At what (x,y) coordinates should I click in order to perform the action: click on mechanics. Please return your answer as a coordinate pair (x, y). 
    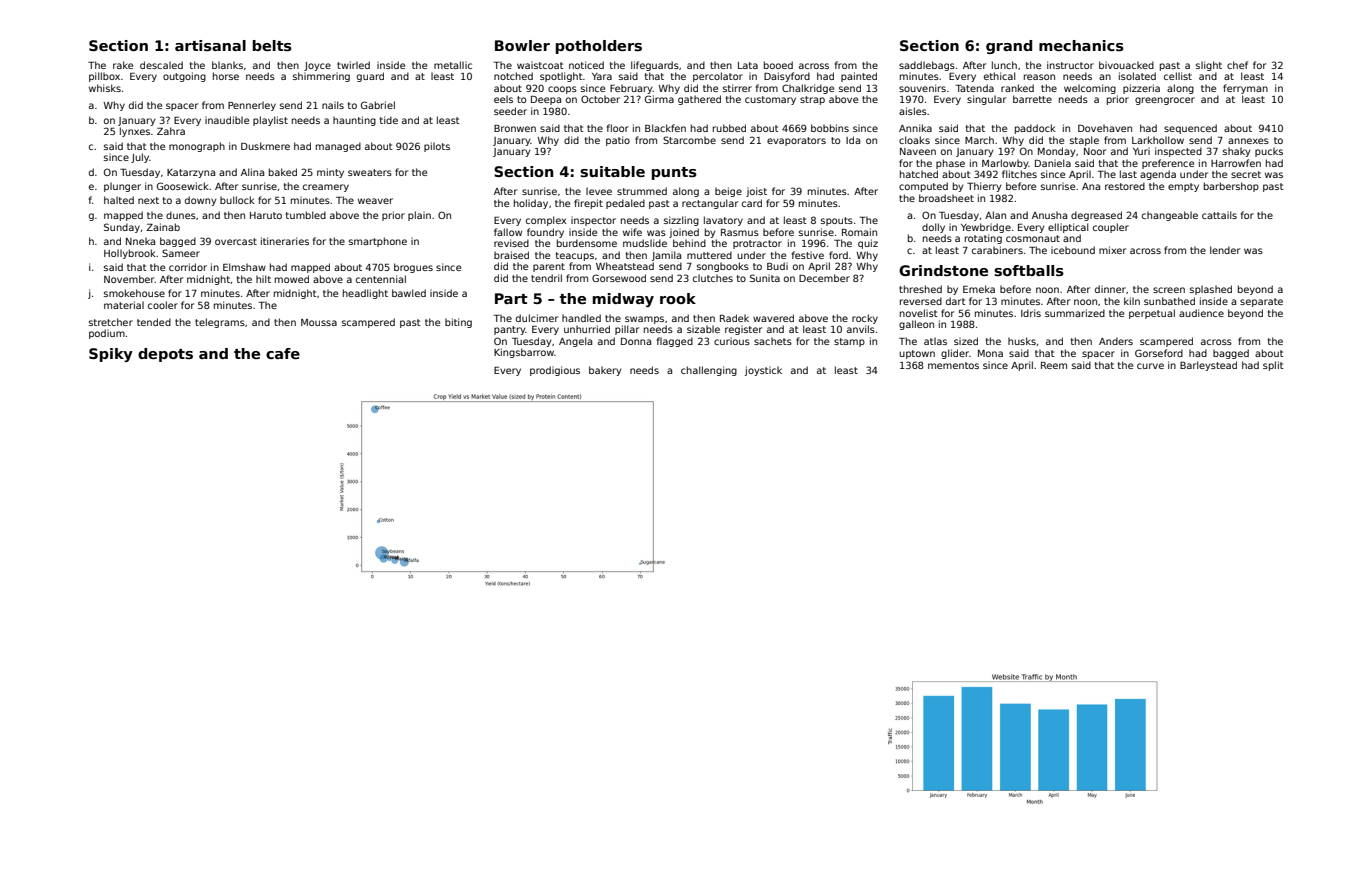
    Looking at the image, I should click on (1081, 45).
